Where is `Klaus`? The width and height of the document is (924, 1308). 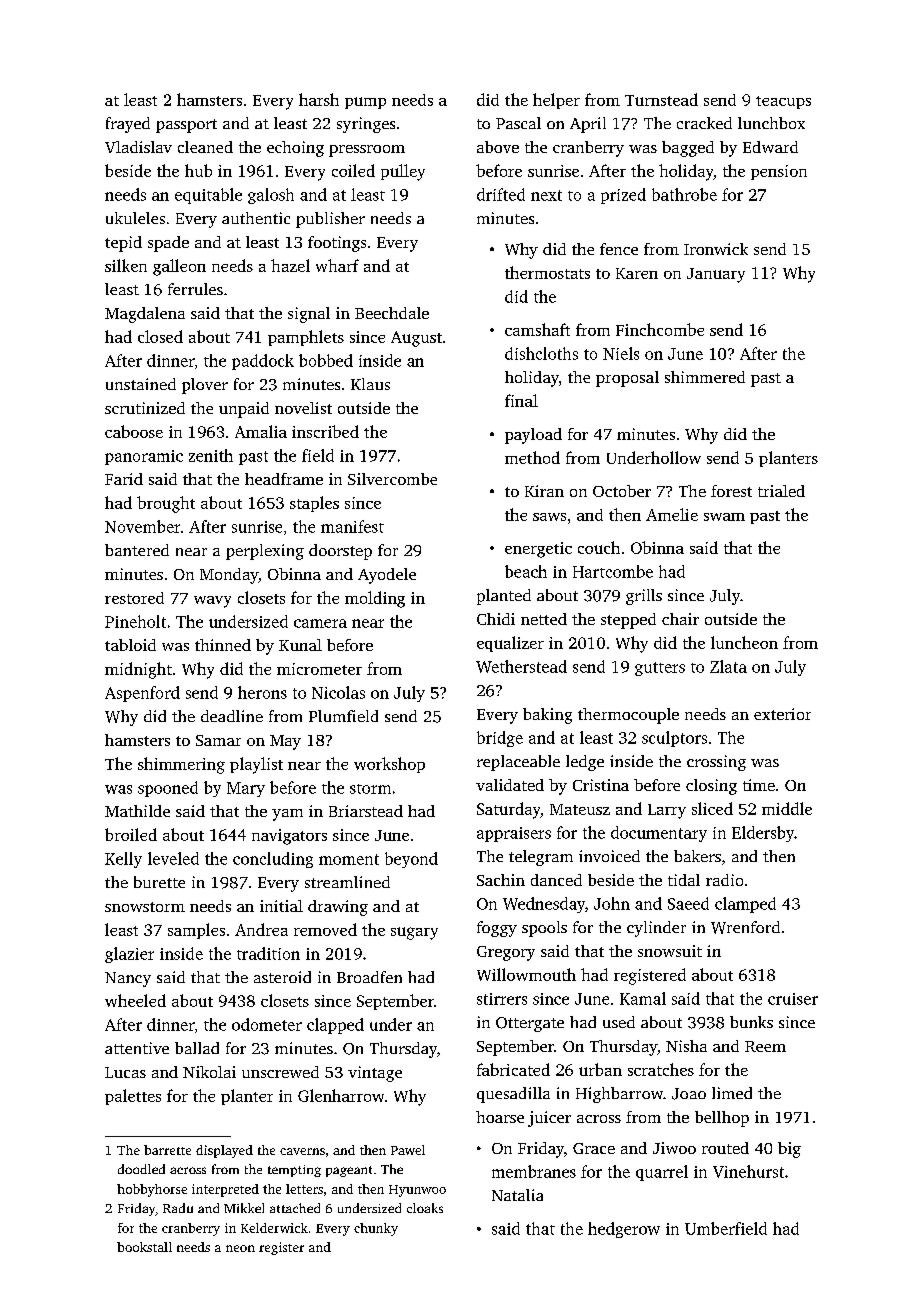
Klaus is located at coordinates (370, 384).
